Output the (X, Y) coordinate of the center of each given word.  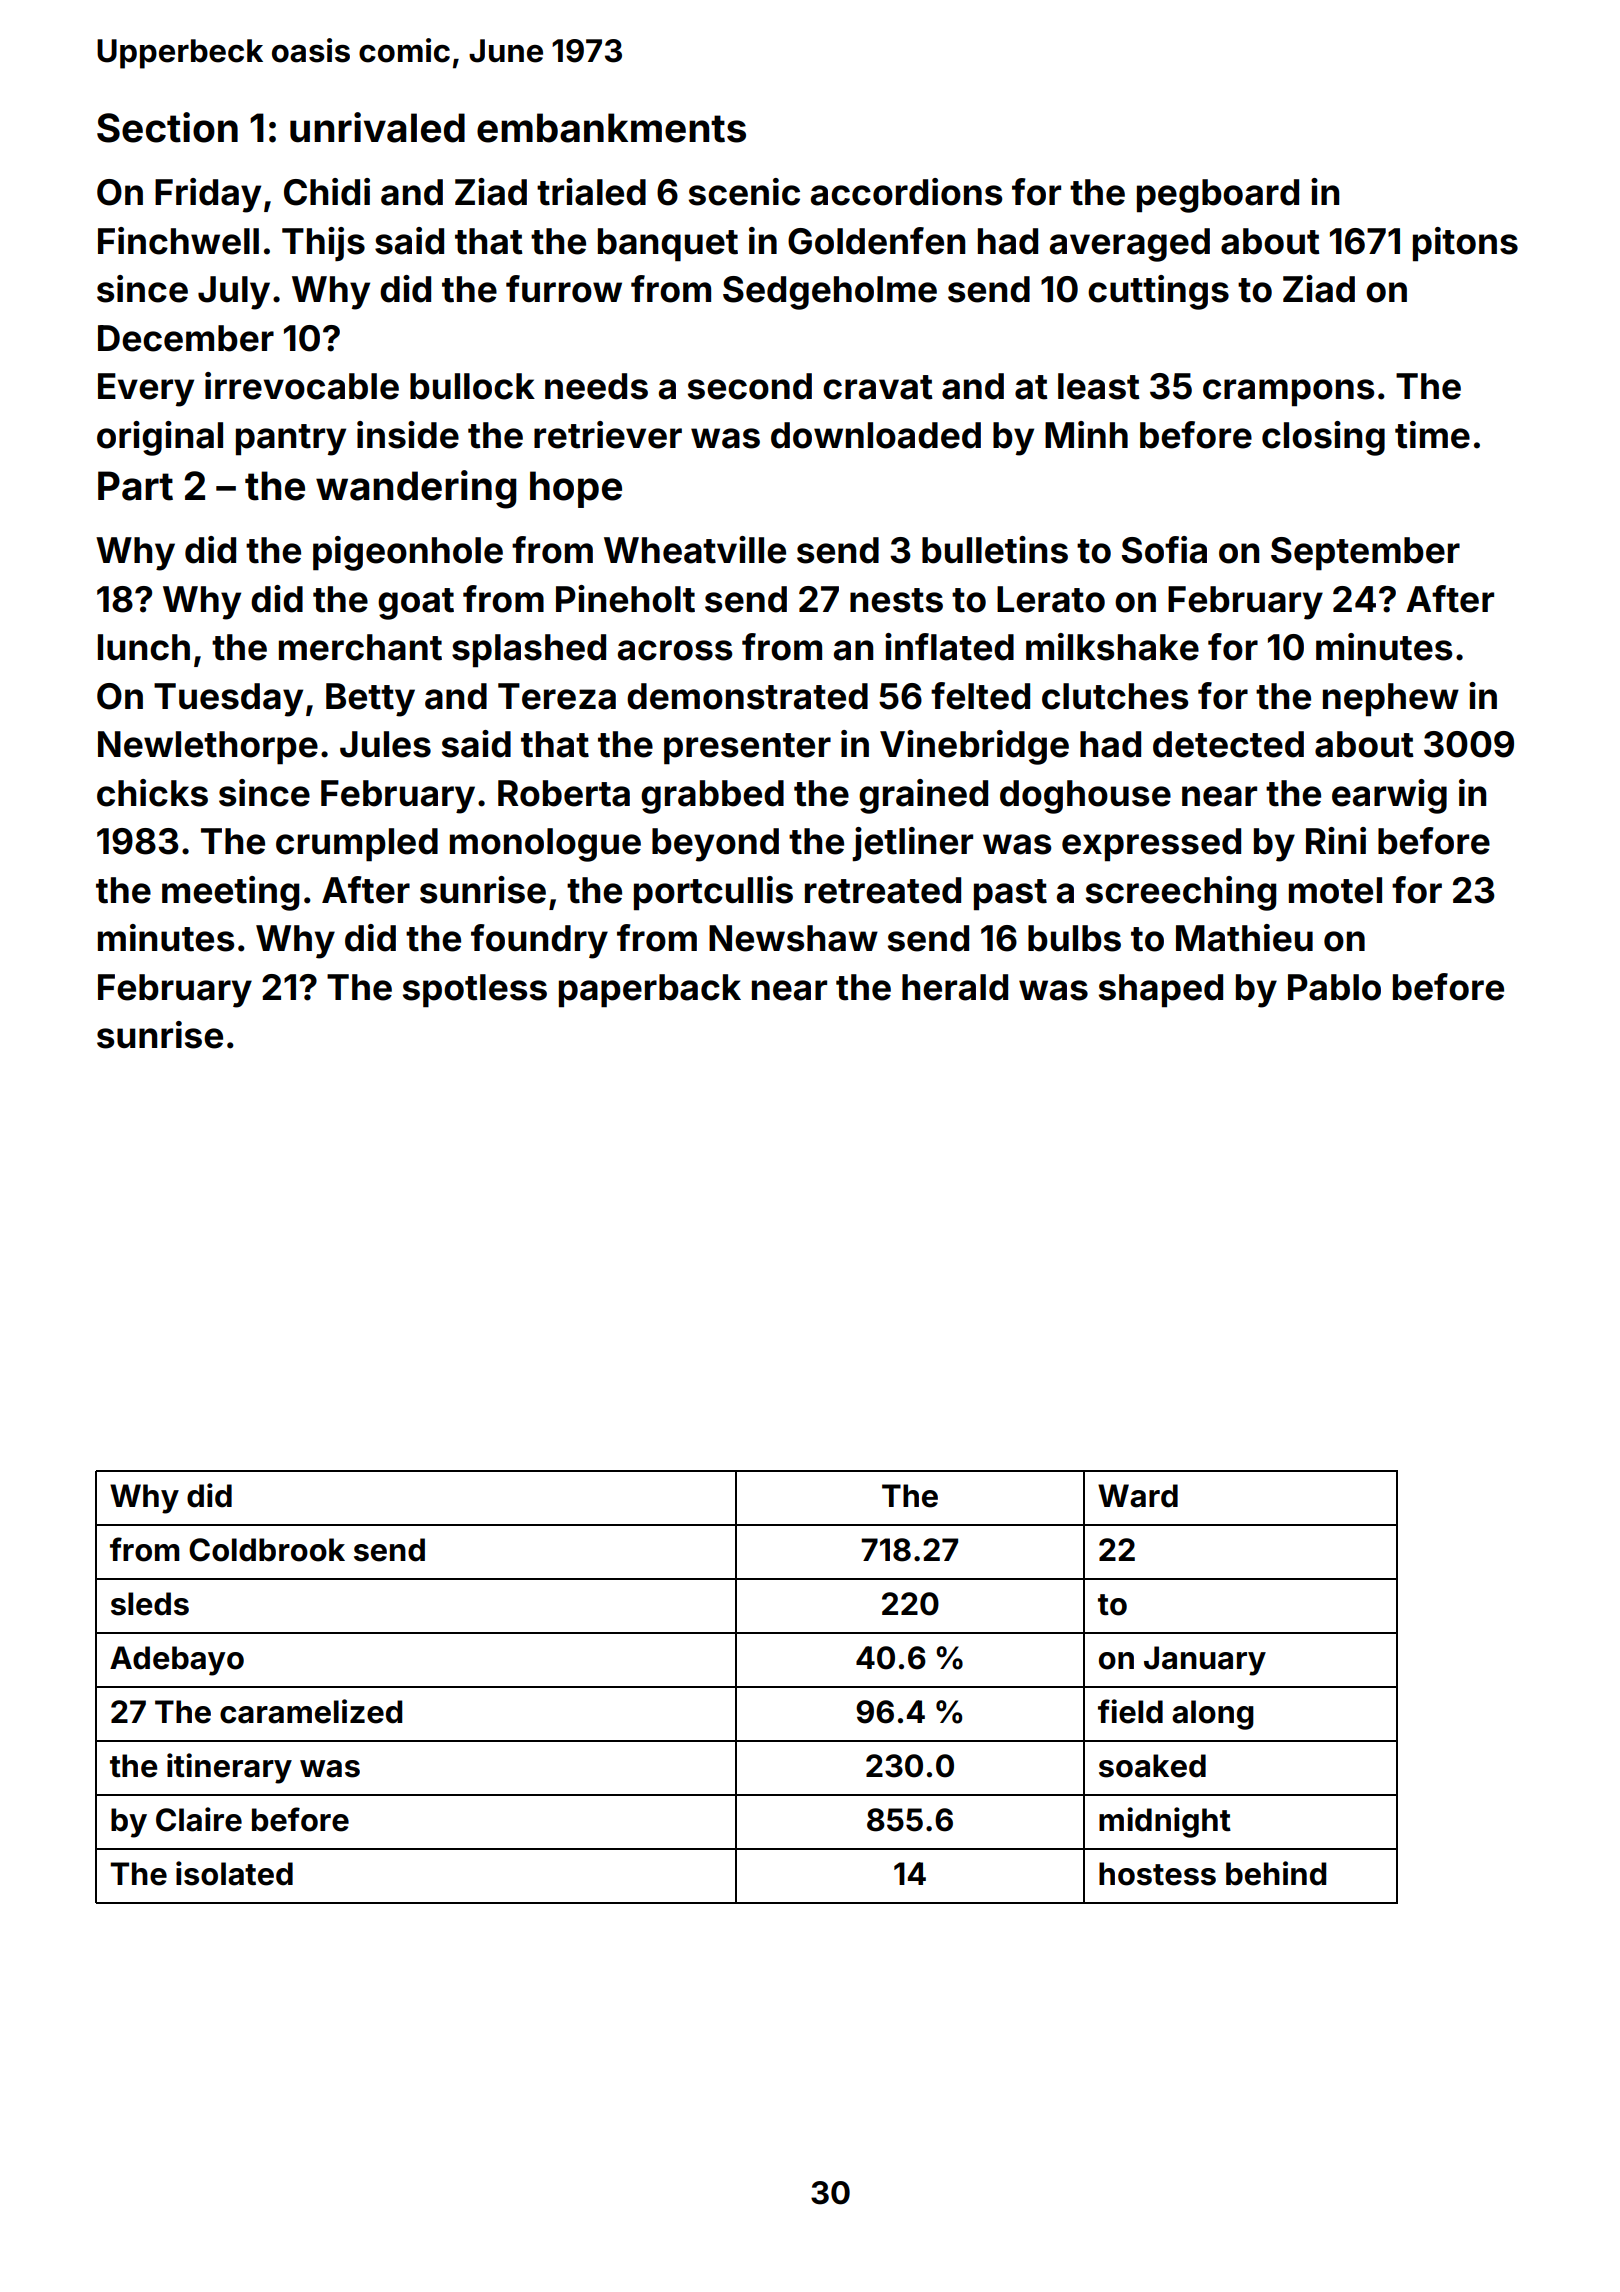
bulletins (995, 550)
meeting (230, 893)
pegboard (1218, 196)
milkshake (1112, 647)
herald (955, 987)
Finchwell (178, 241)
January (1205, 1661)
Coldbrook (267, 1550)
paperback (650, 991)
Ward (1138, 1496)
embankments (611, 128)
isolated (234, 1873)
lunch (144, 647)
